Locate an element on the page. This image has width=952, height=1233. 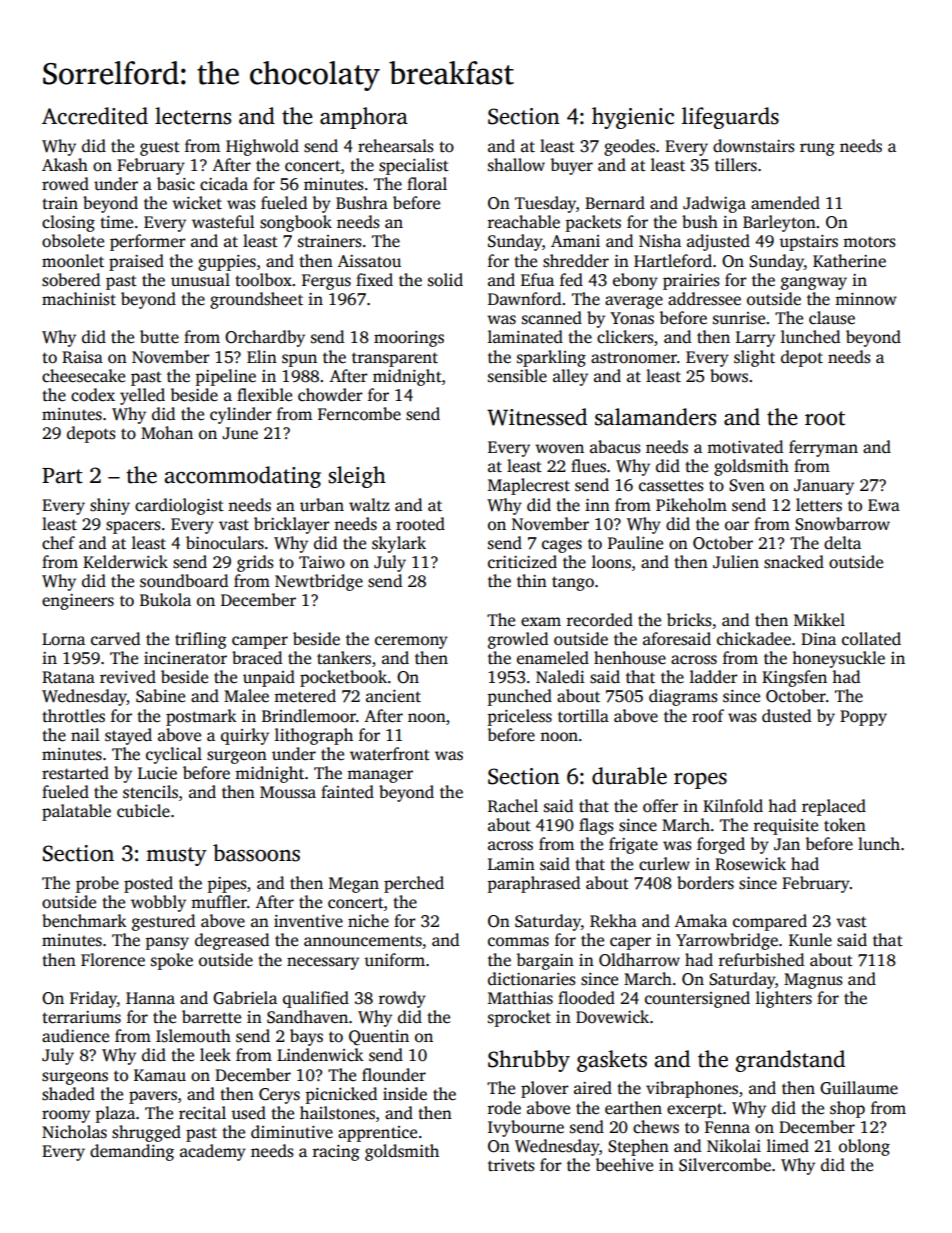
Nicholas is located at coordinates (74, 1132).
